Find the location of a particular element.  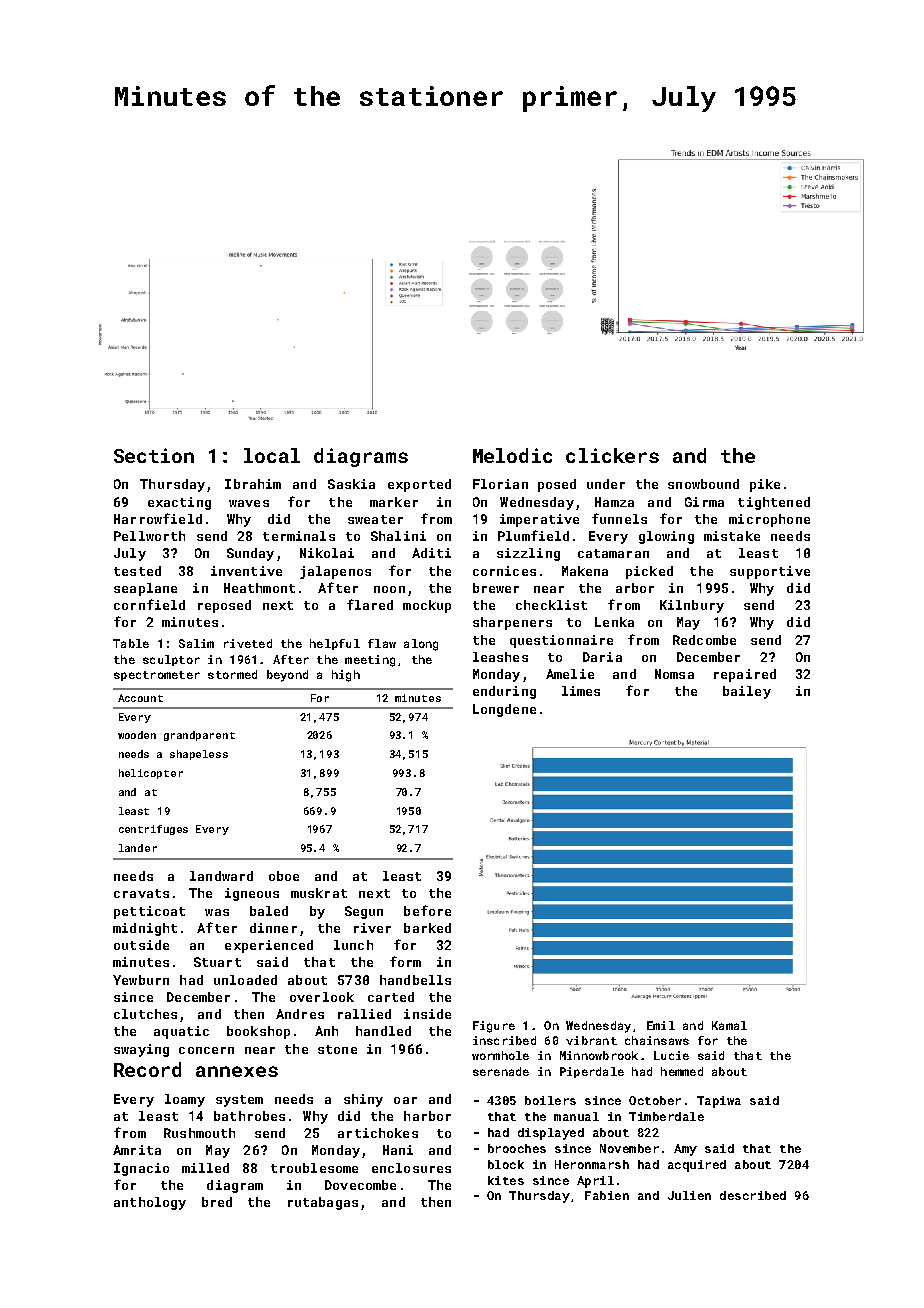

Longdene is located at coordinates (504, 710).
